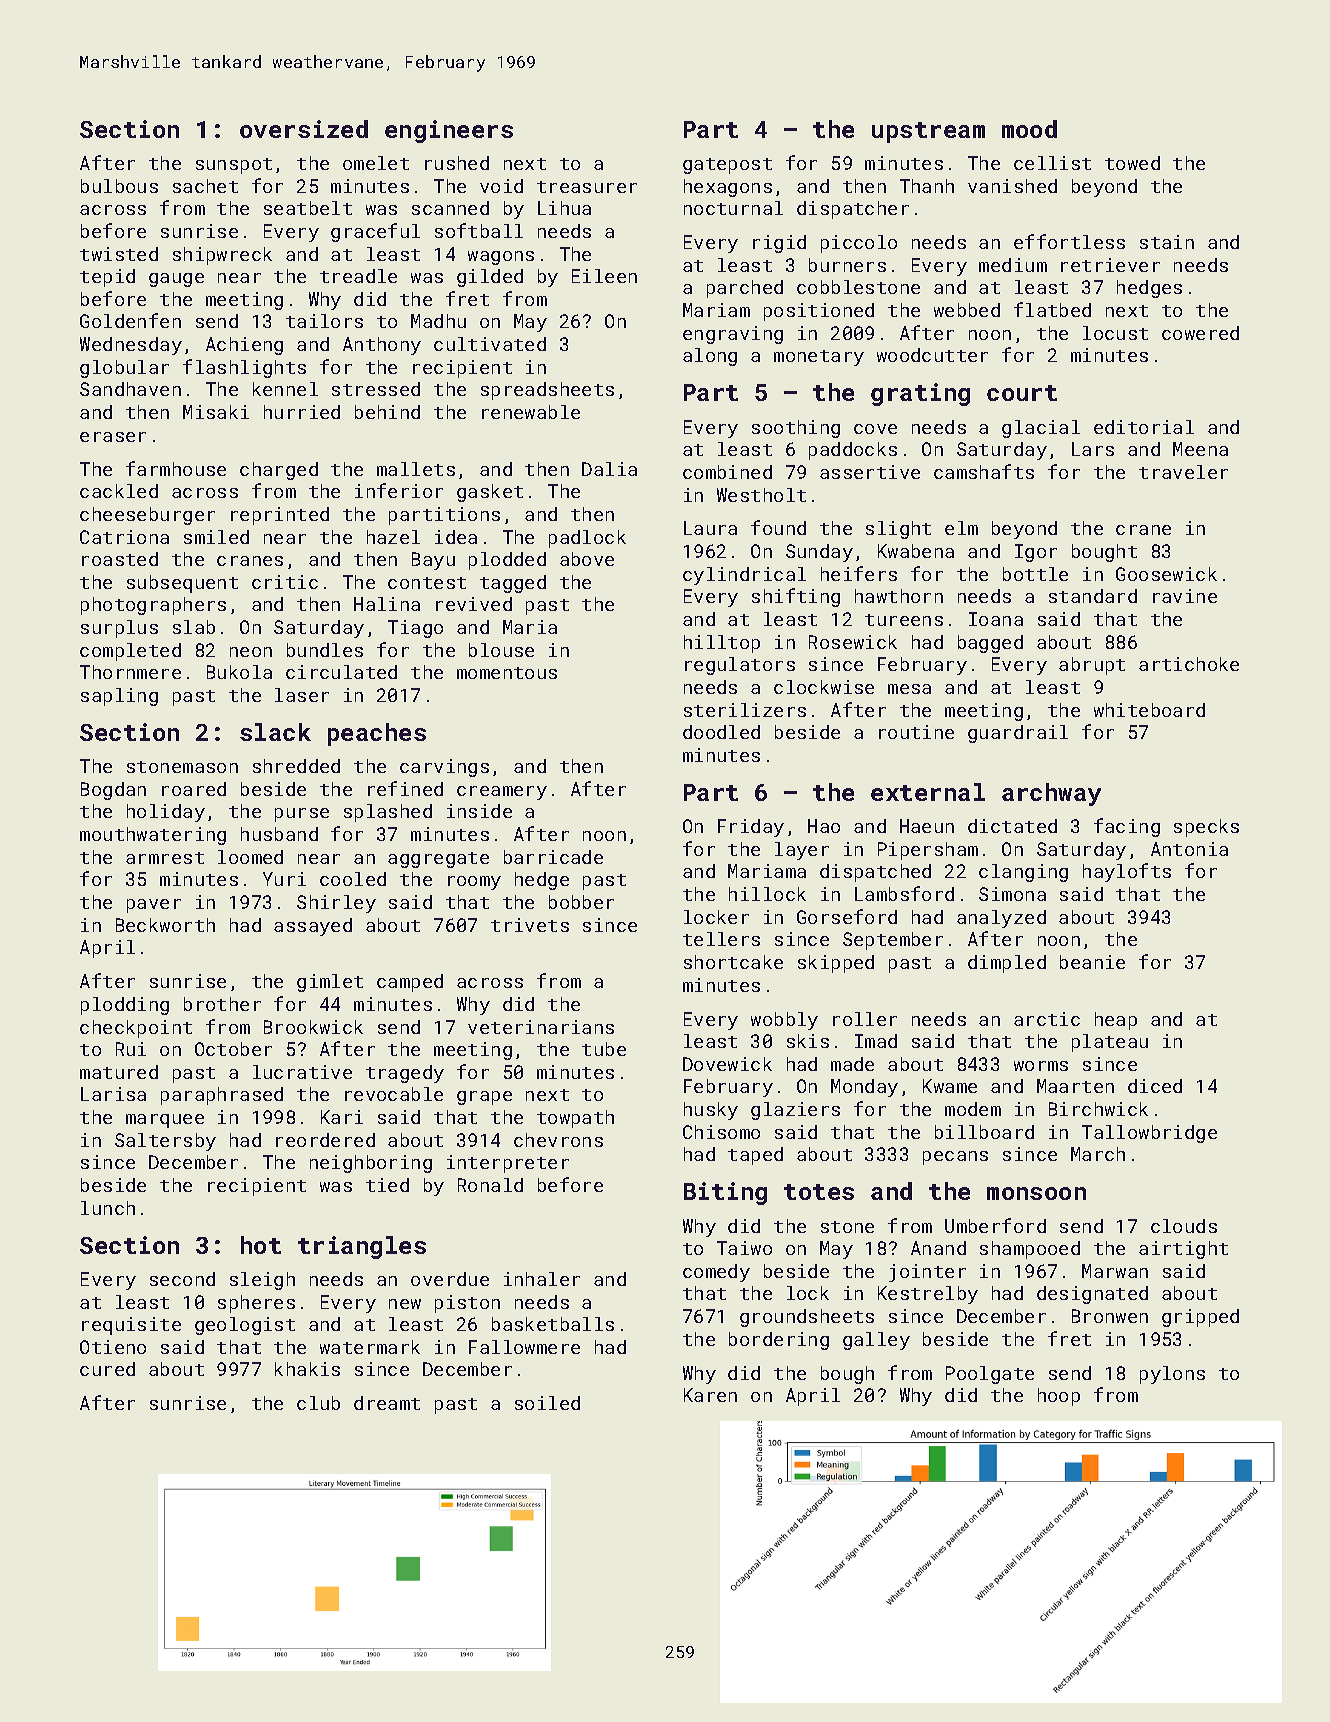 Image resolution: width=1330 pixels, height=1722 pixels. What do you see at coordinates (308, 208) in the screenshot?
I see `seatbelt` at bounding box center [308, 208].
